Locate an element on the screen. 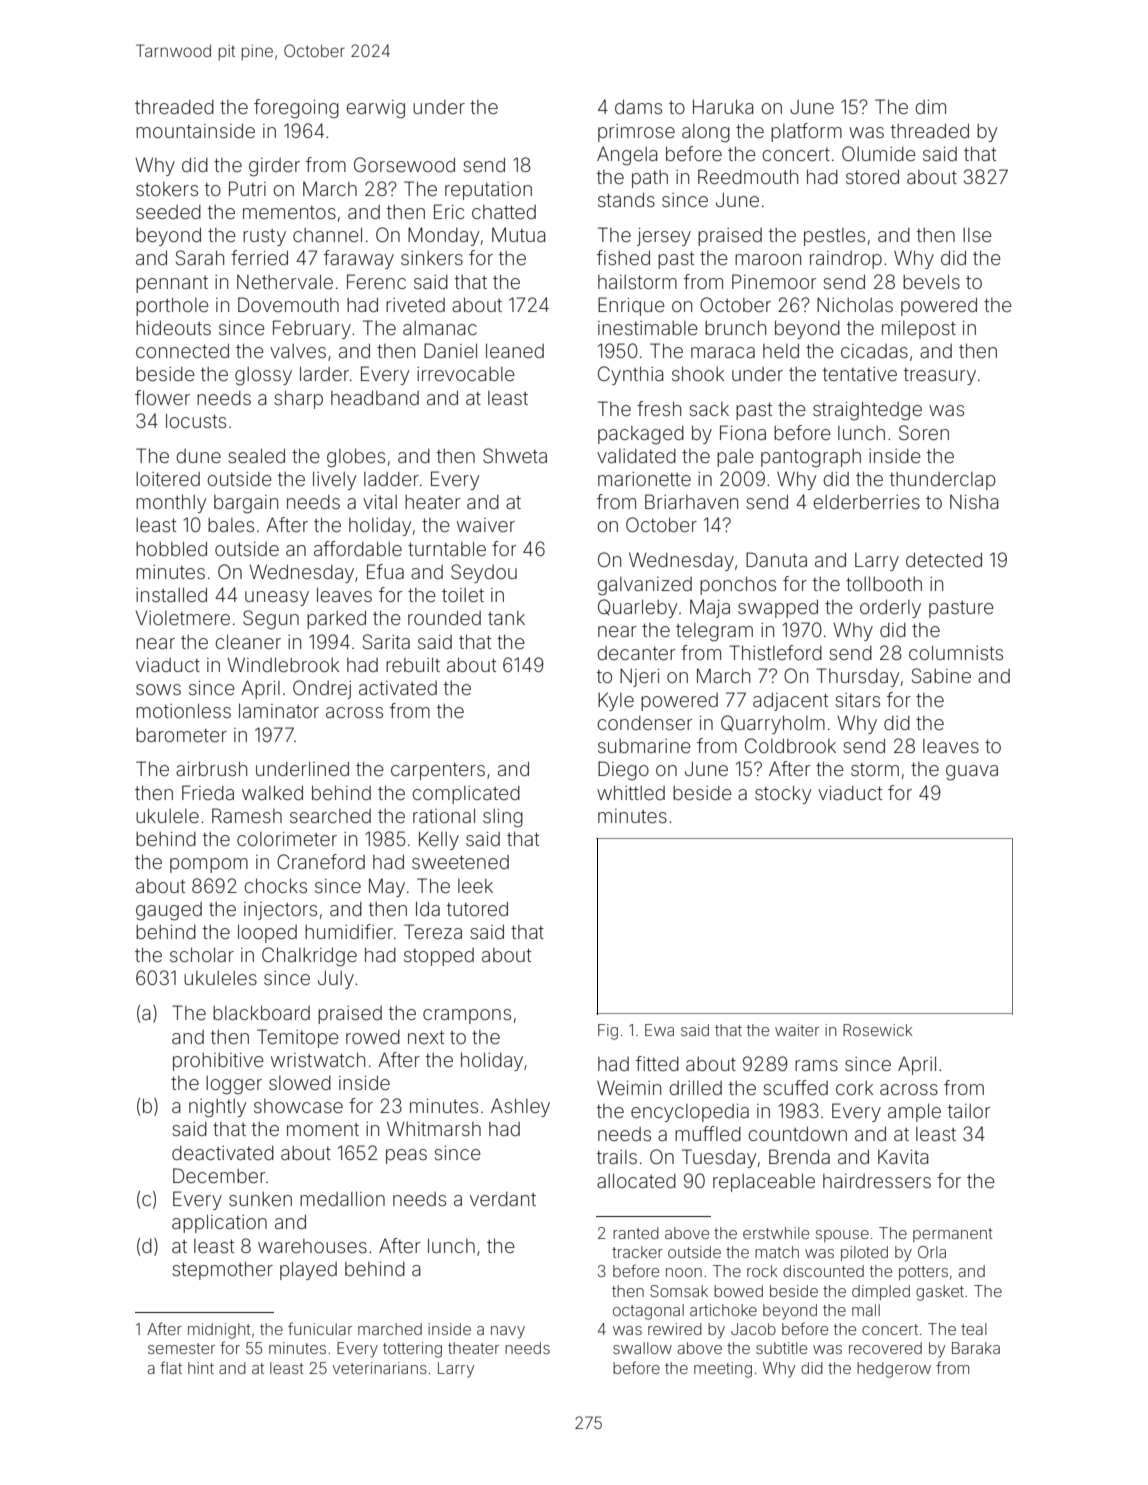  verdant is located at coordinates (503, 1199).
